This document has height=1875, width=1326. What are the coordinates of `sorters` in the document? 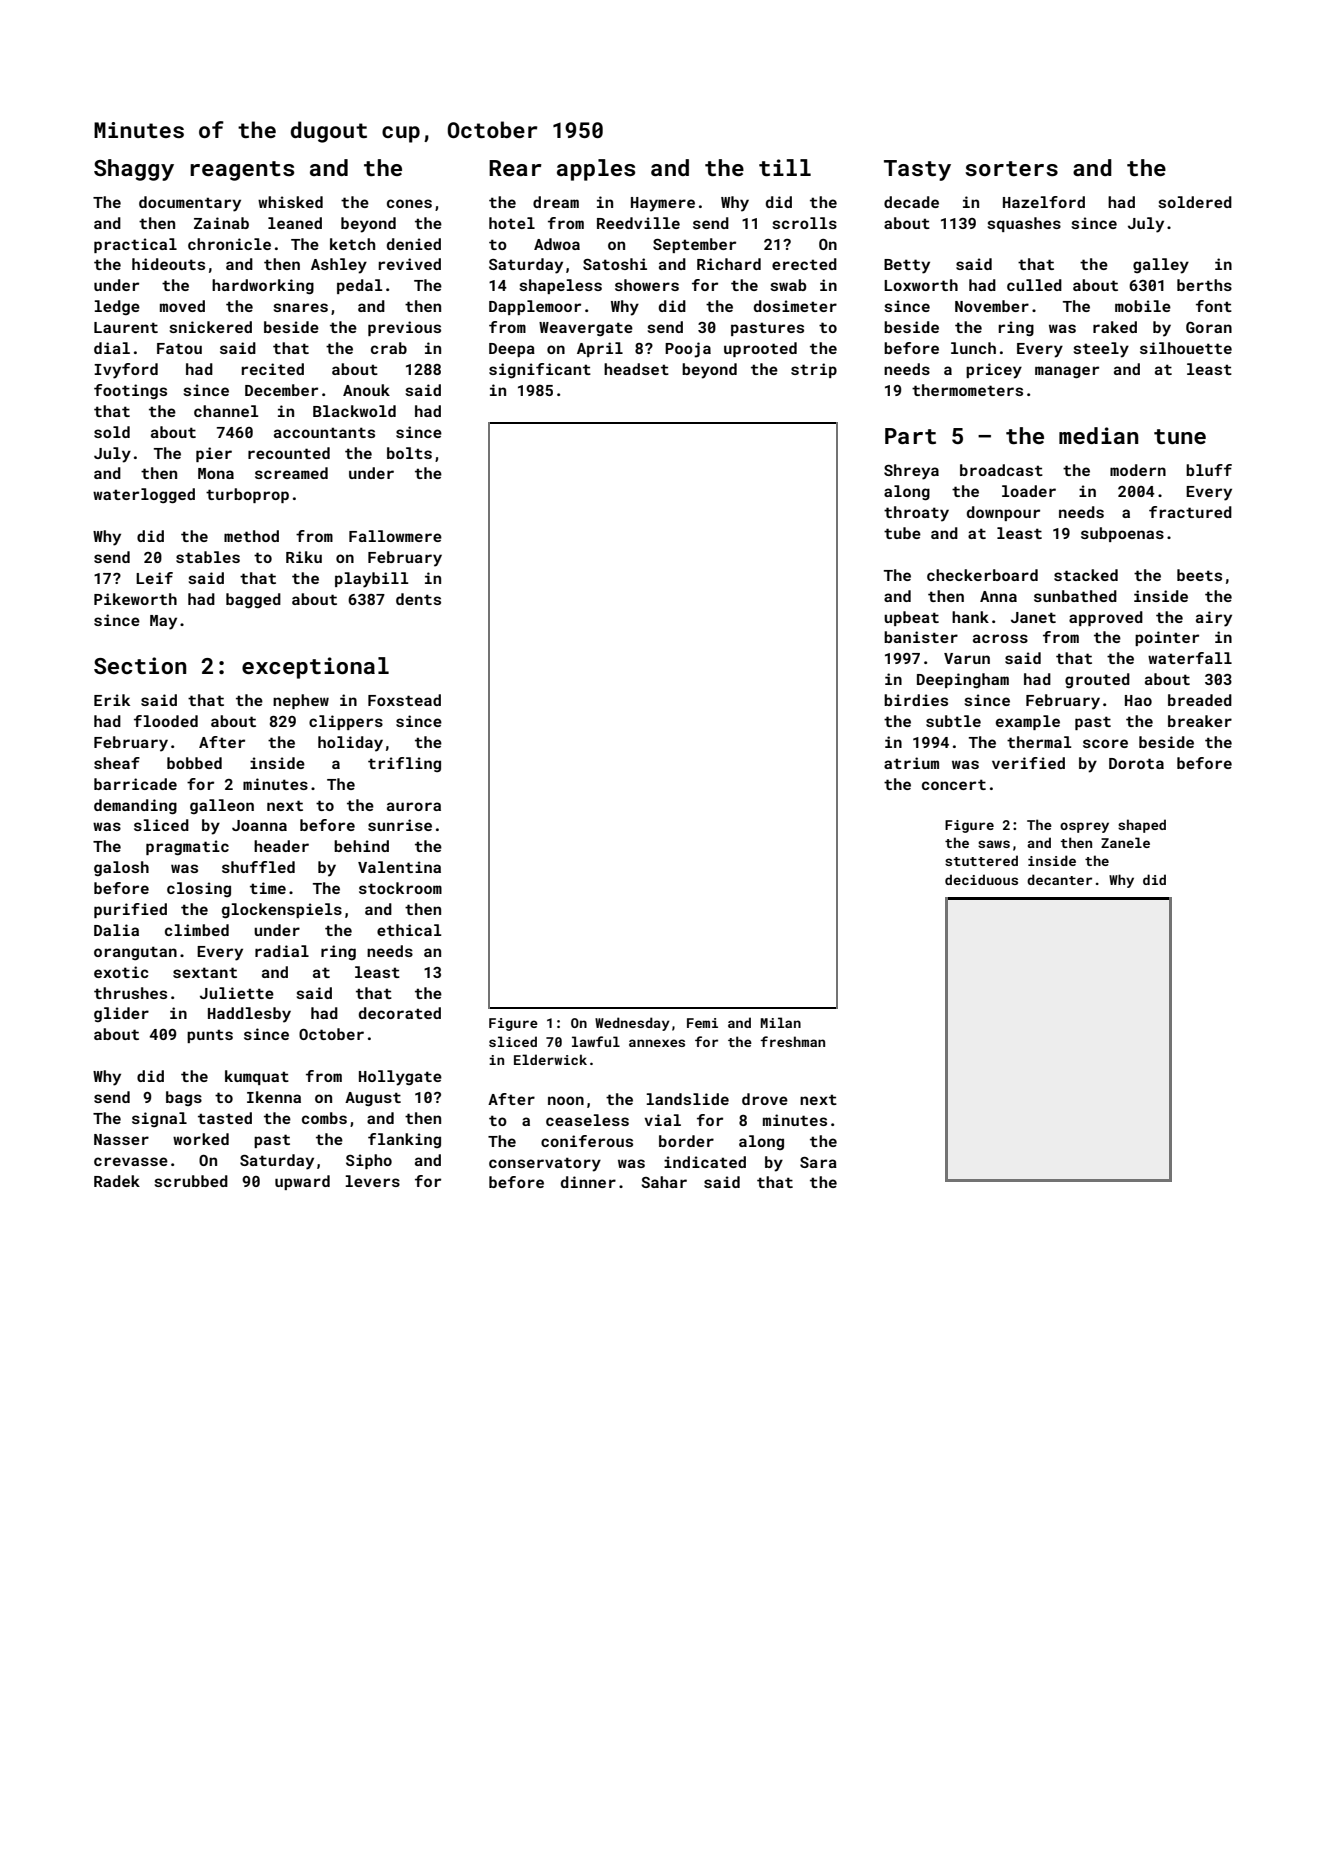 It's located at (1011, 168).
